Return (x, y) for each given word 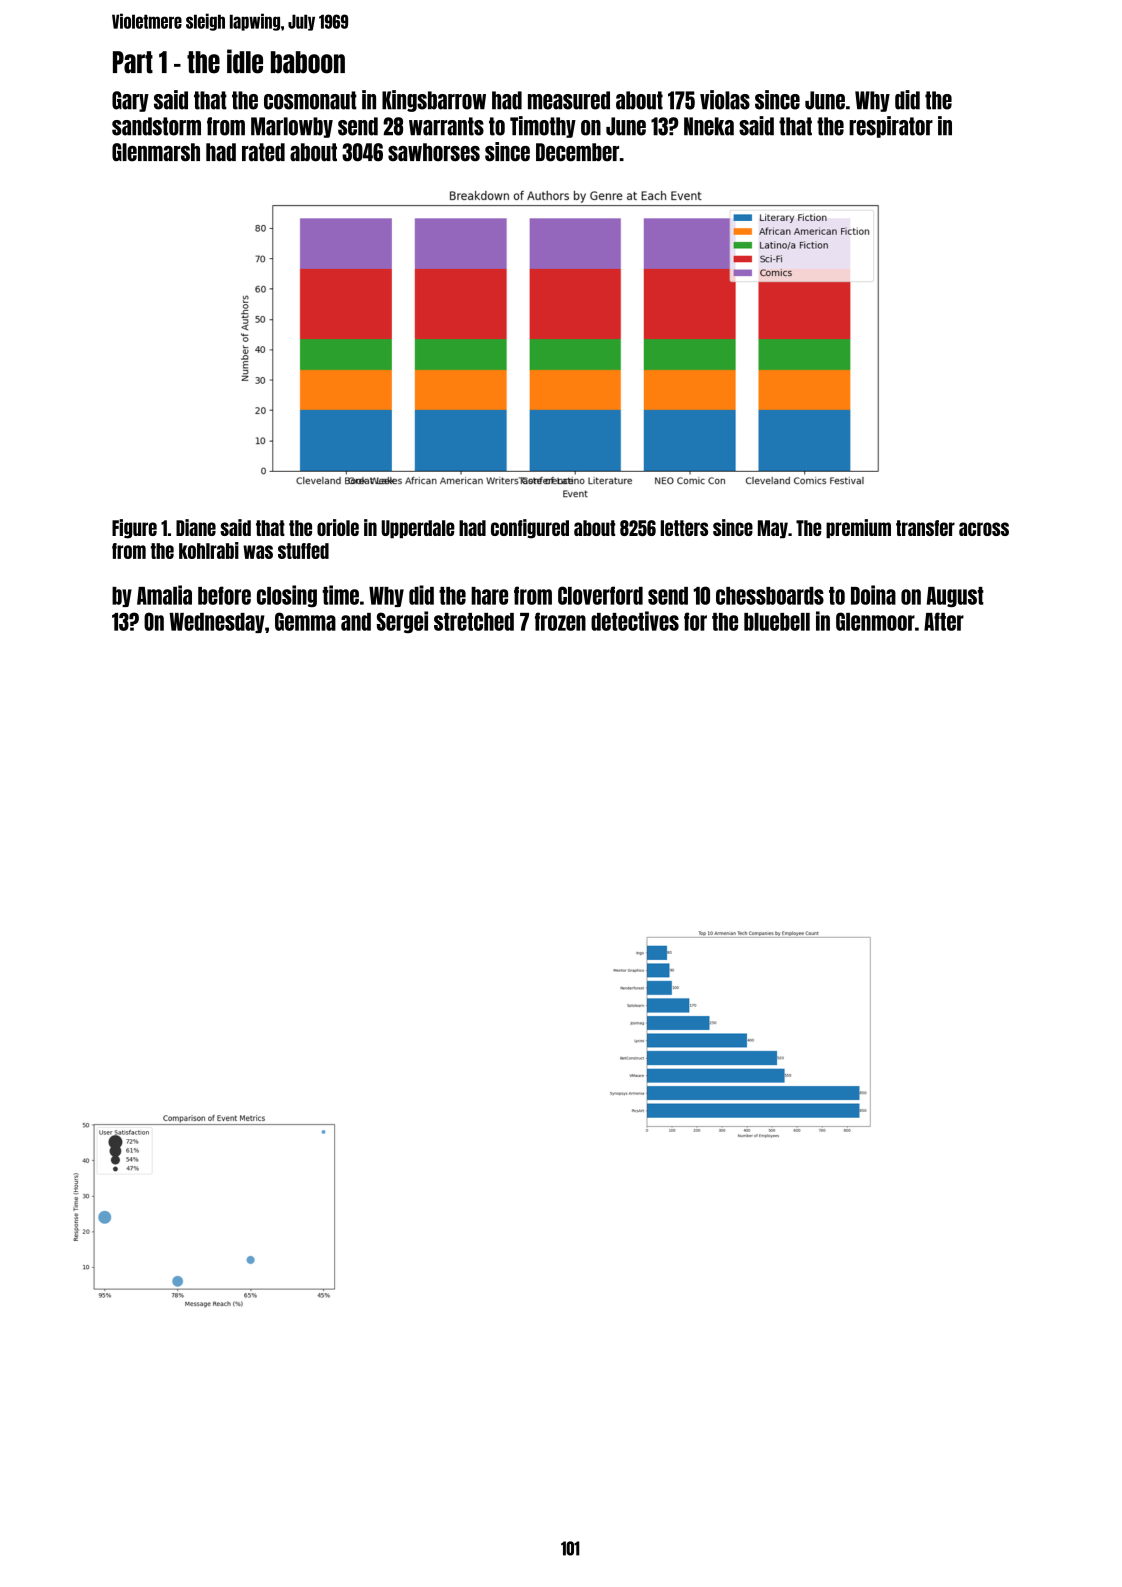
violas (725, 100)
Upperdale (418, 529)
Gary (130, 101)
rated (263, 152)
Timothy (543, 127)
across (984, 529)
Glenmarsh (156, 152)
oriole (338, 527)
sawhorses (434, 152)
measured (569, 100)
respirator (891, 127)
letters (684, 528)
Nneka (709, 126)
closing (287, 596)
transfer (925, 528)
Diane (196, 527)
